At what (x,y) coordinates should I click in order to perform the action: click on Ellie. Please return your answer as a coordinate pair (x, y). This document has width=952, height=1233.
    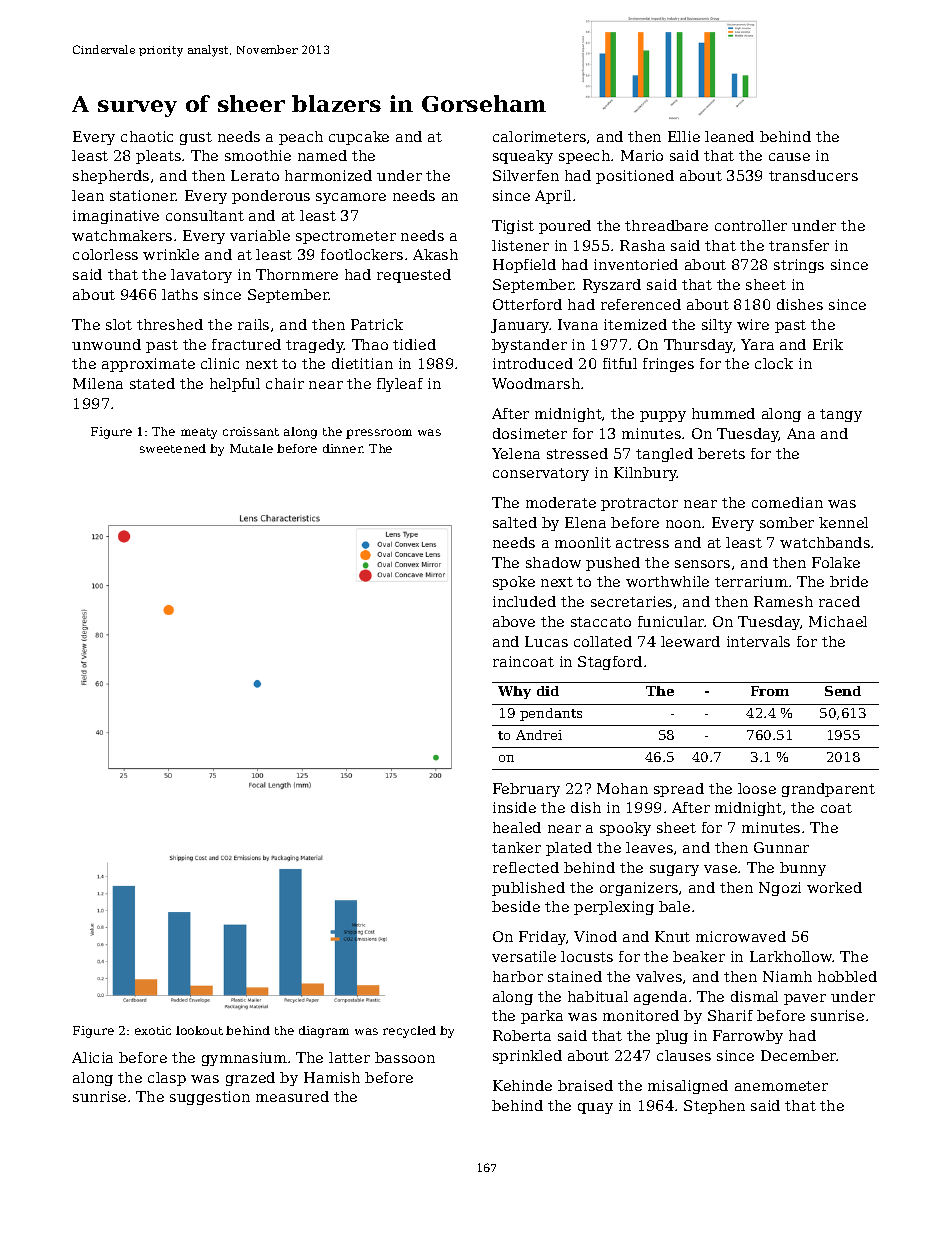
    Looking at the image, I should click on (684, 136).
